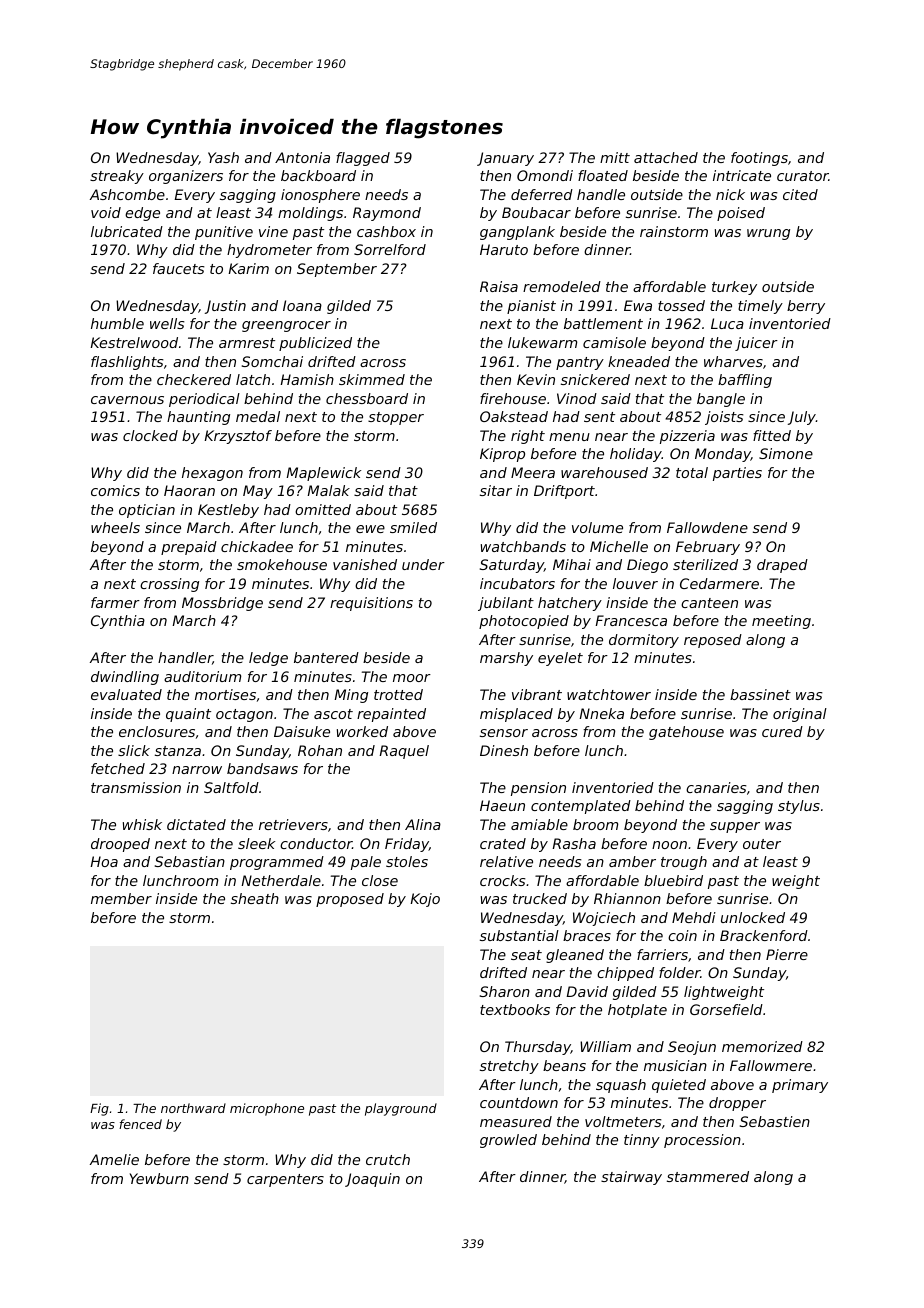  What do you see at coordinates (126, 694) in the screenshot?
I see `evaluated` at bounding box center [126, 694].
